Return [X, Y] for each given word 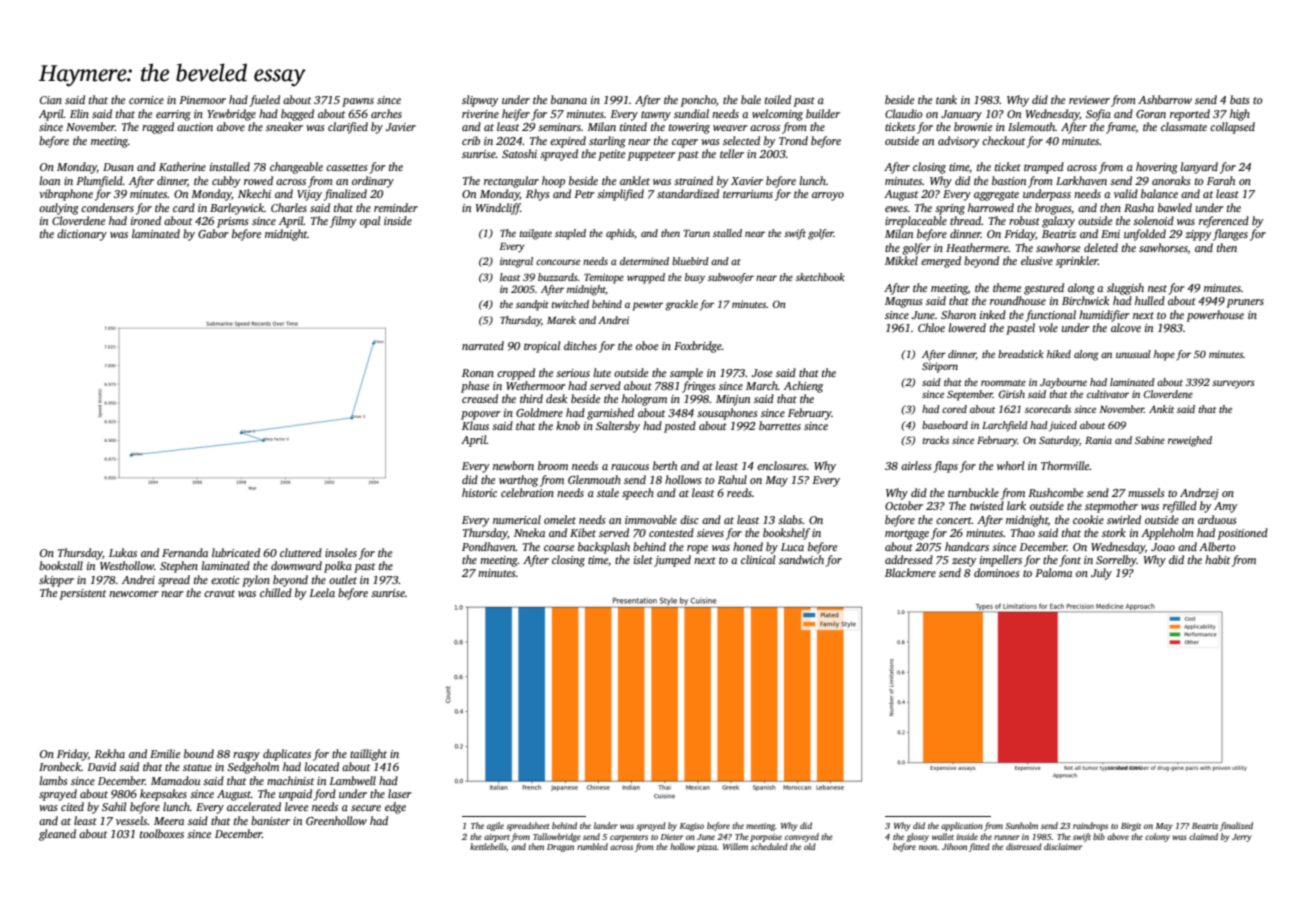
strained [693, 180]
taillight [368, 755]
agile [495, 826]
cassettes [346, 167]
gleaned [57, 835]
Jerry [1242, 838]
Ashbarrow [1165, 99]
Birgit [1131, 827]
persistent [83, 594]
